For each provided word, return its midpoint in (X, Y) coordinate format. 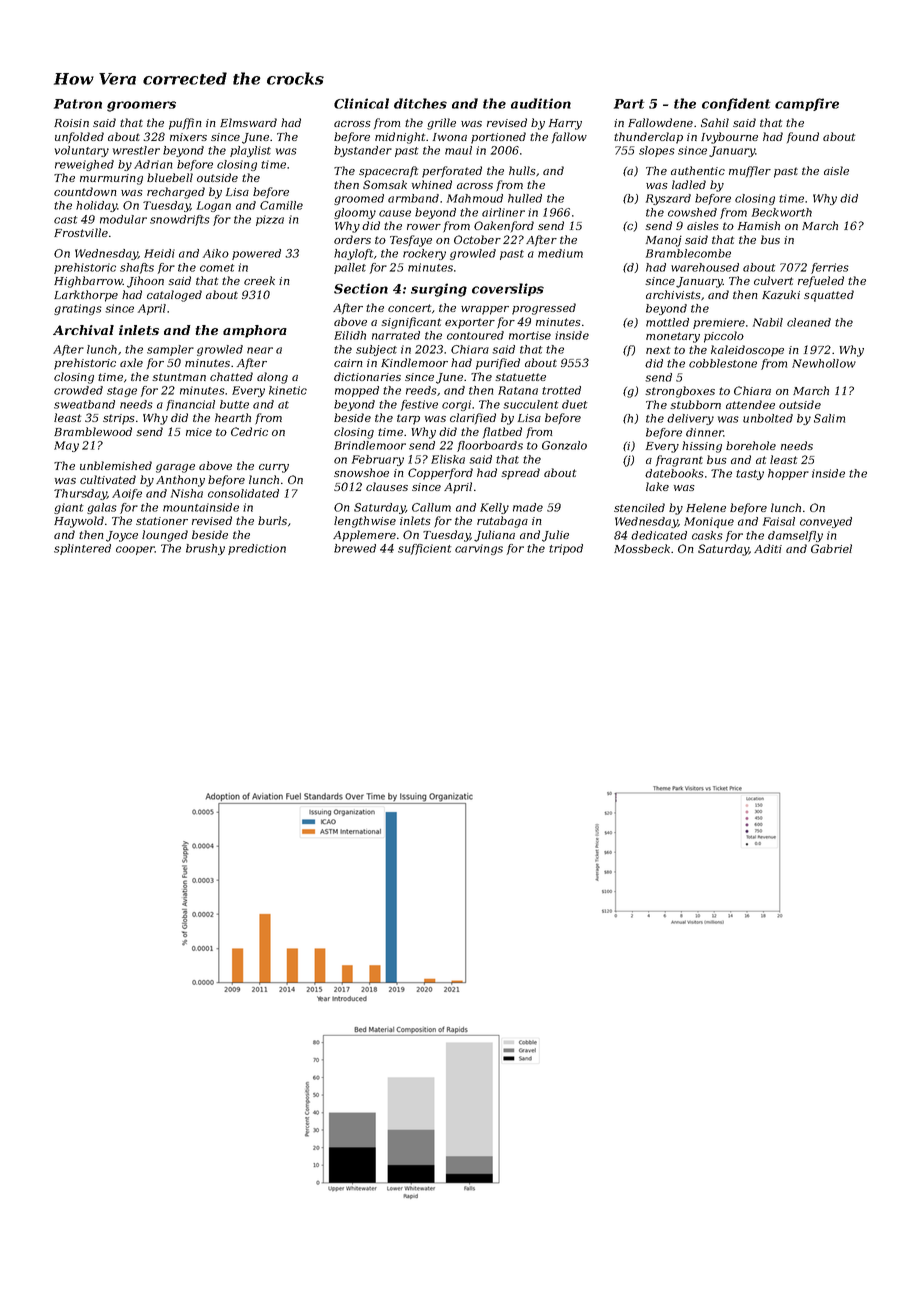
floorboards (490, 446)
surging (439, 290)
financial (190, 405)
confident (736, 104)
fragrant (679, 461)
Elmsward (248, 122)
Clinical (361, 103)
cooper (135, 550)
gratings (78, 309)
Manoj (664, 241)
